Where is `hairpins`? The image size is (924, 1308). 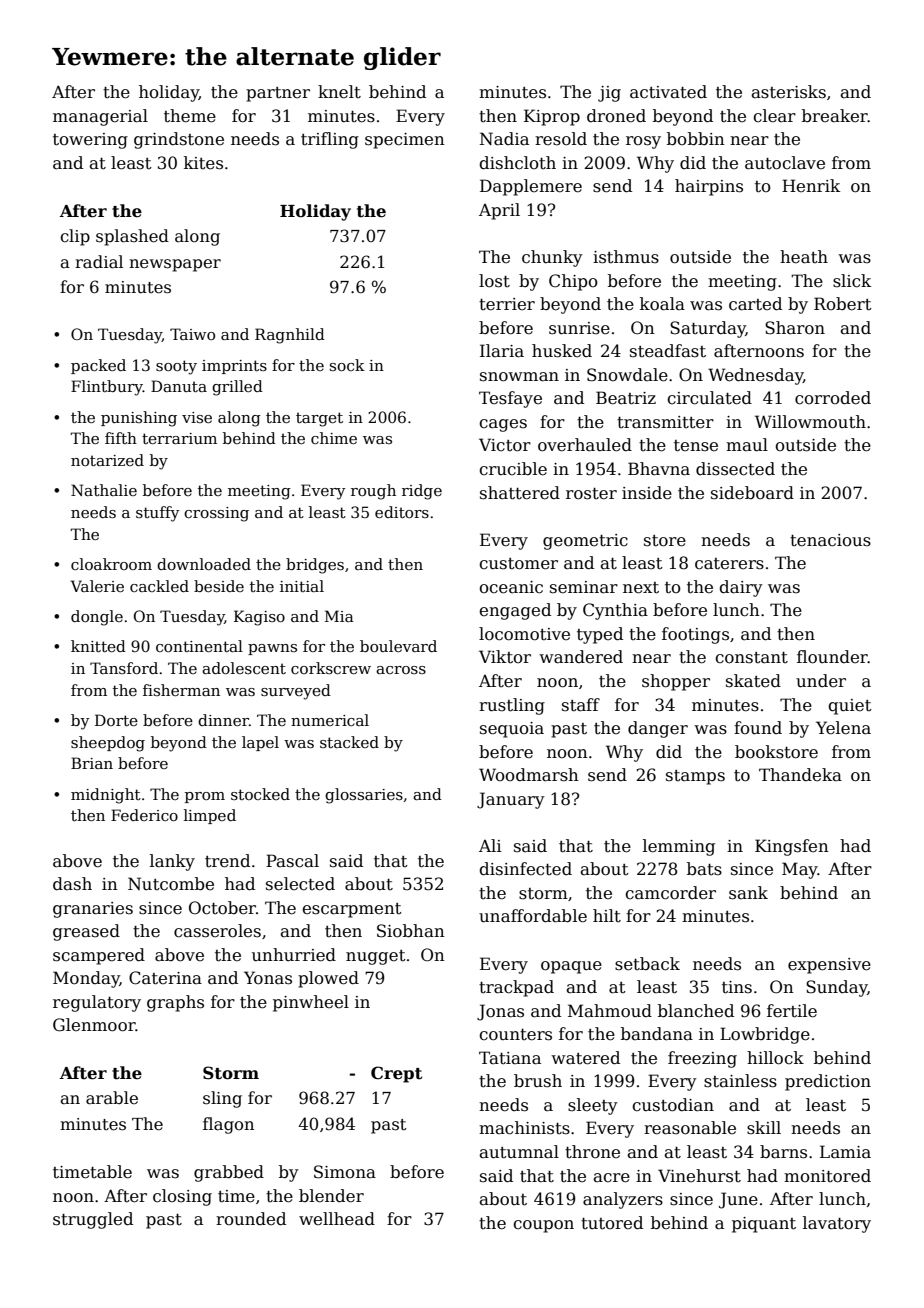 hairpins is located at coordinates (709, 187).
